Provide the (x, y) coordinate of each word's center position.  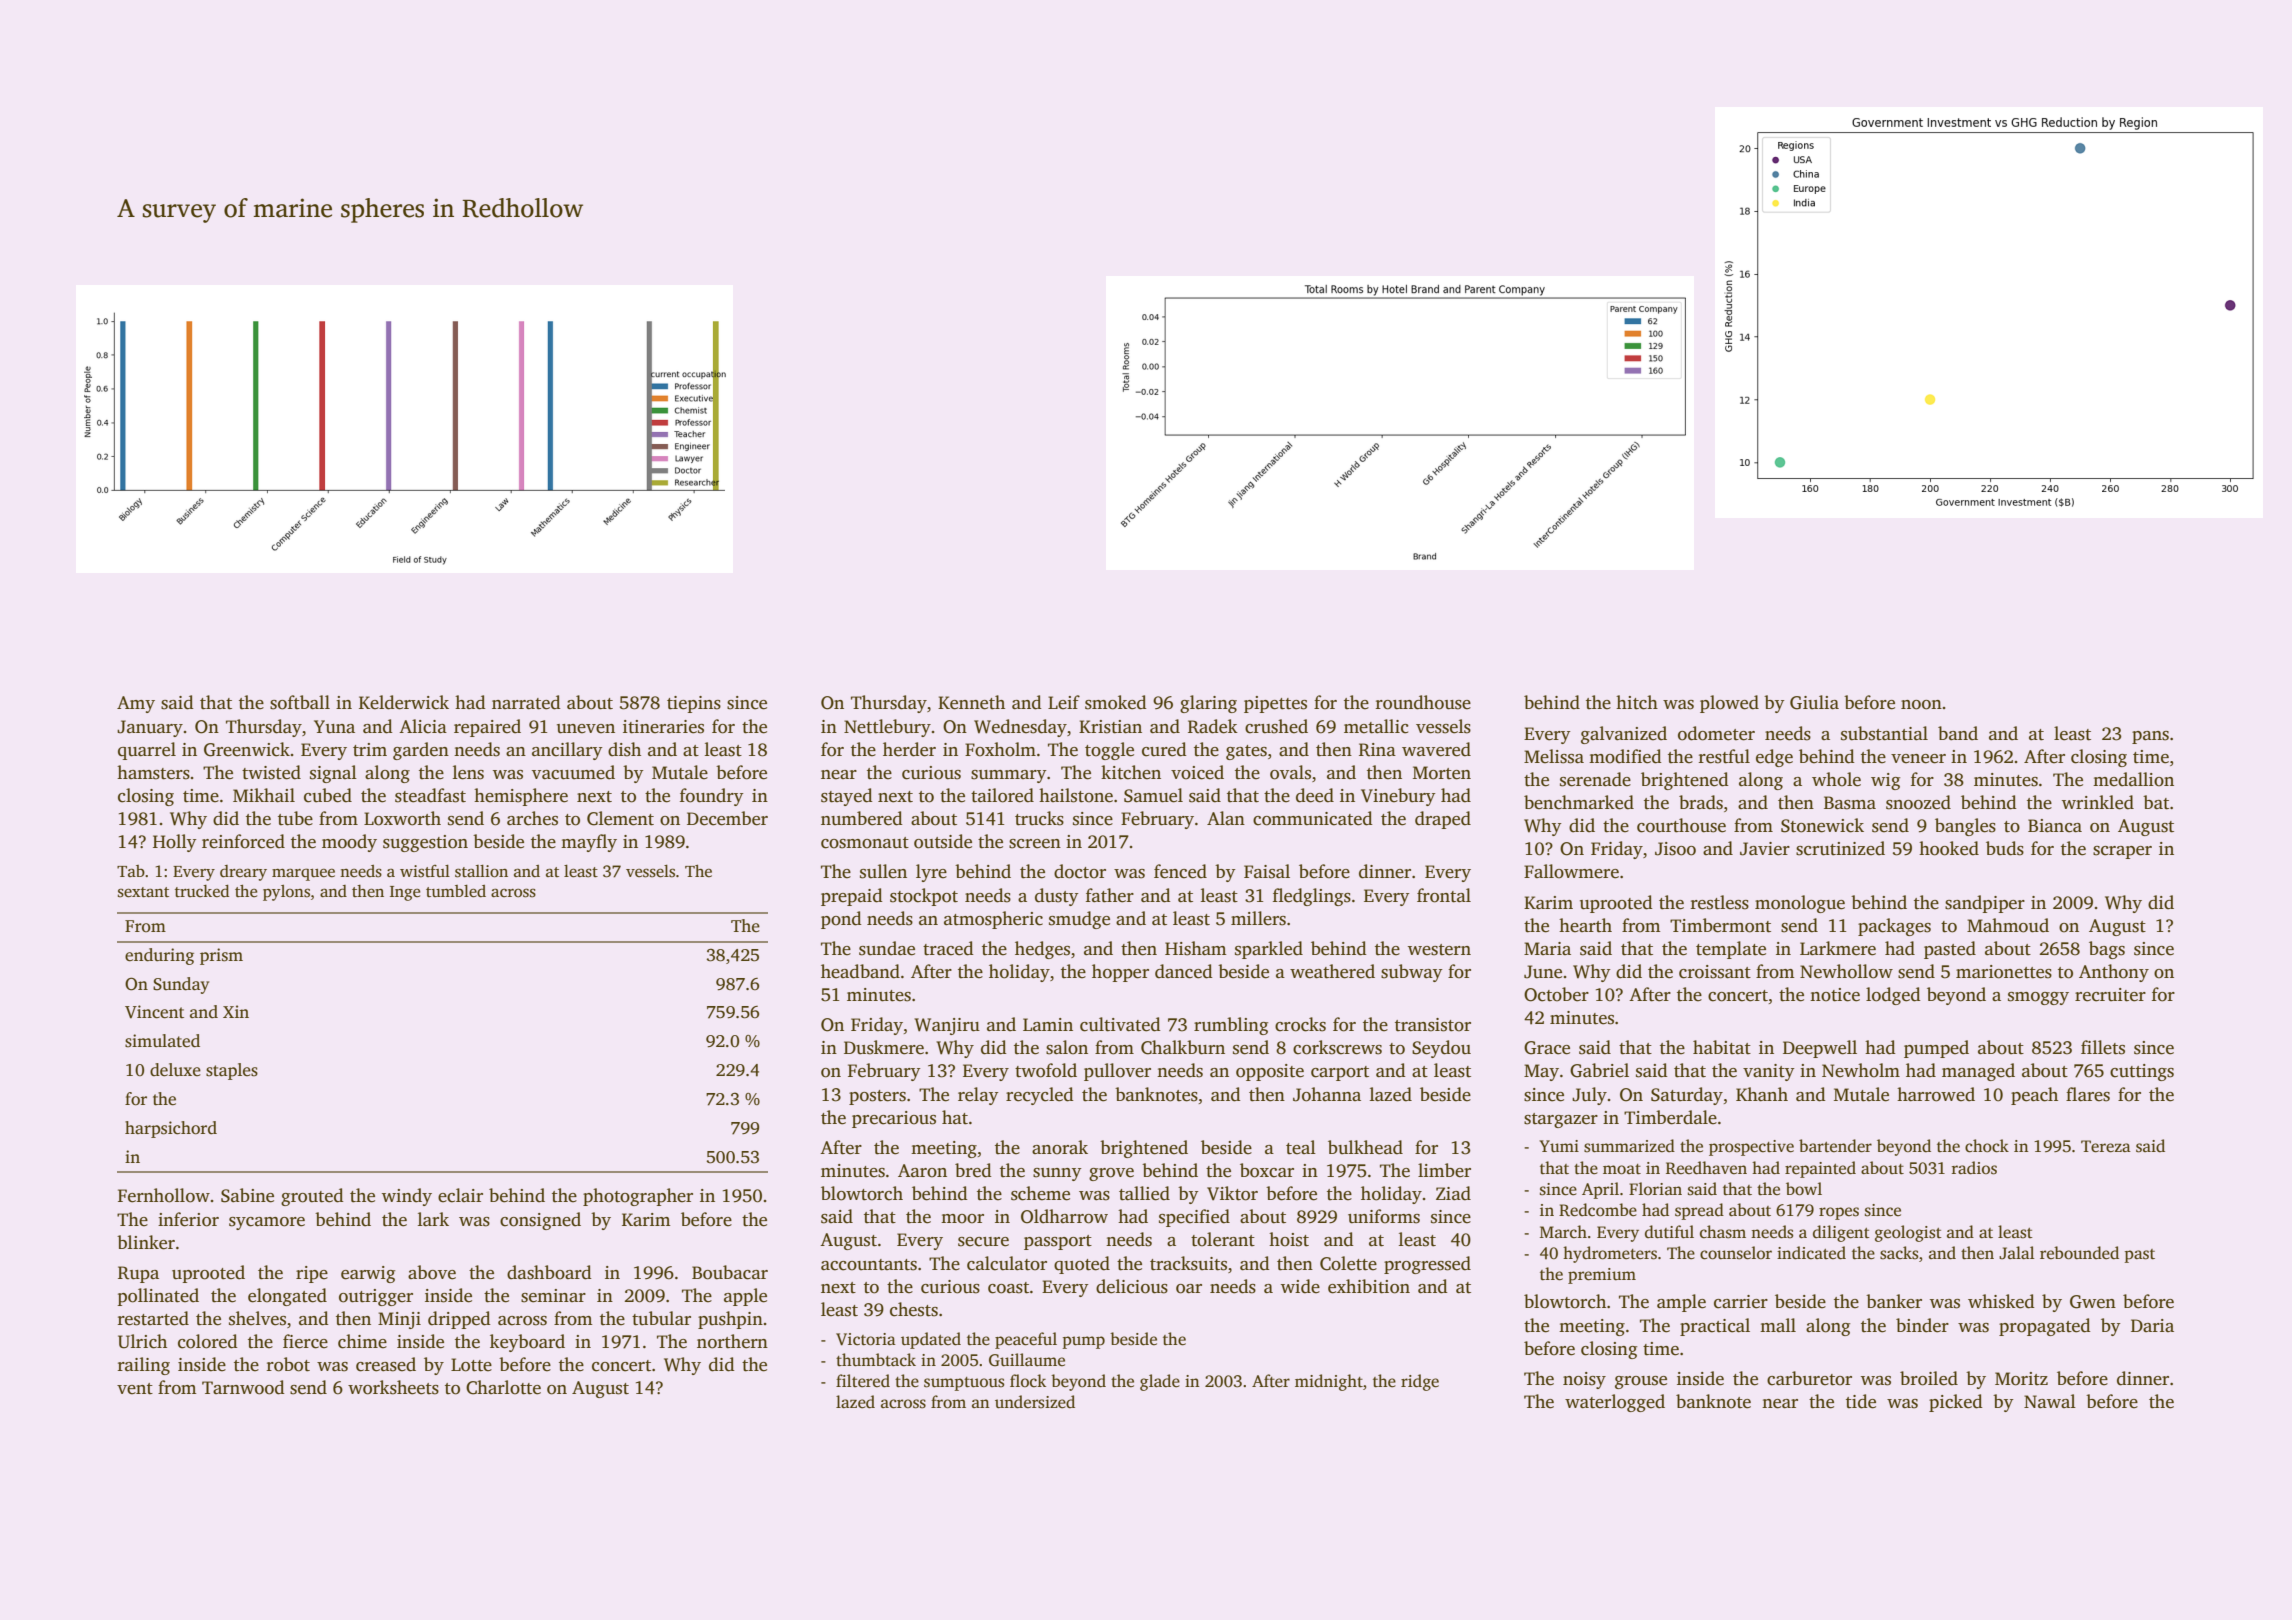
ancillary (567, 751)
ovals (1290, 772)
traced (948, 948)
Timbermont (1720, 925)
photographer (638, 1197)
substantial (1884, 733)
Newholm (1861, 1070)
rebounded (2079, 1253)
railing (144, 1366)
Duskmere (884, 1047)
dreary (243, 873)
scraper (2122, 852)
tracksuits (1188, 1263)
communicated (1313, 818)
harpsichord (171, 1129)
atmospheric (993, 920)
